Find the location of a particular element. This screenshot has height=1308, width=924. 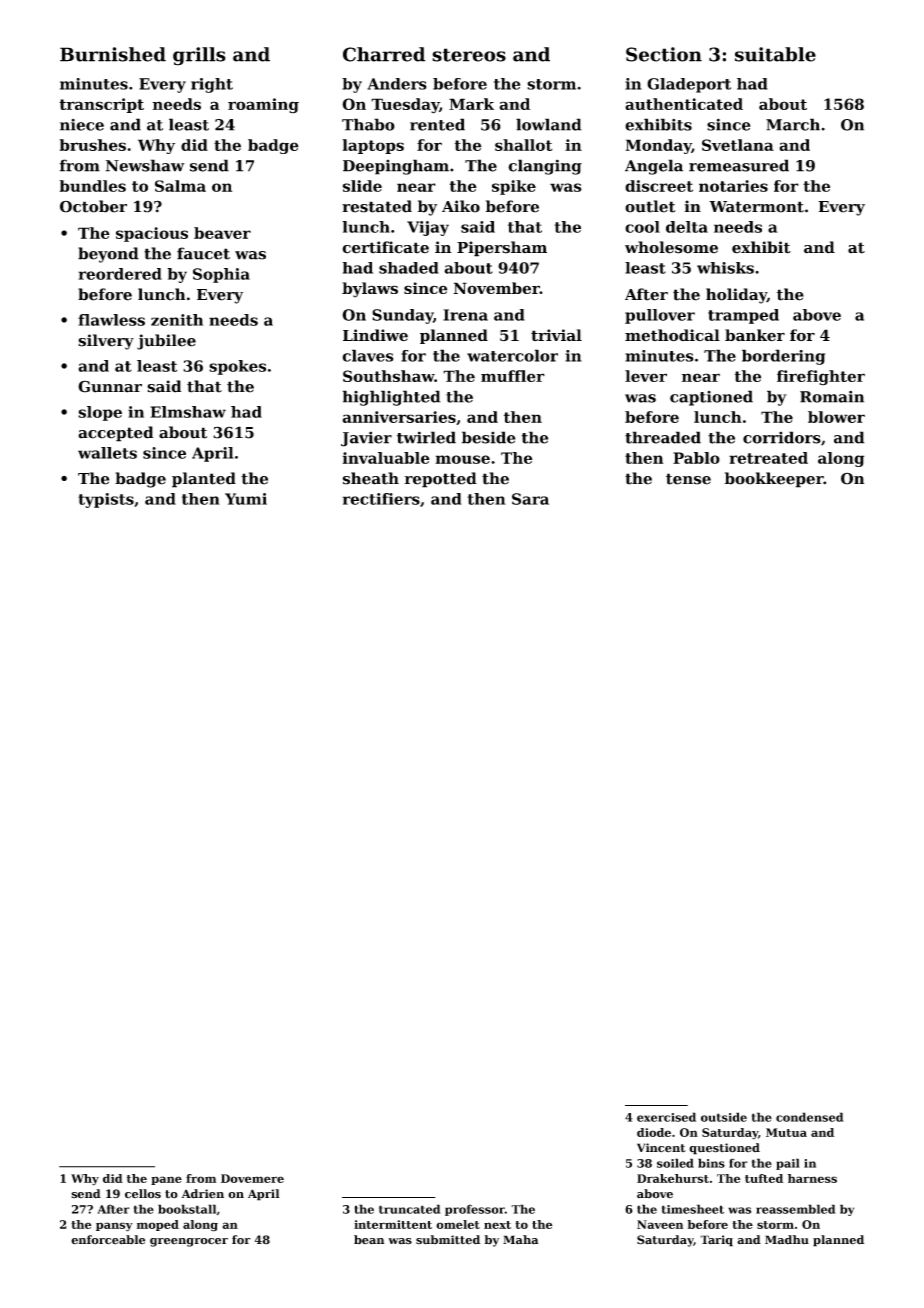

Adrien is located at coordinates (203, 1194).
